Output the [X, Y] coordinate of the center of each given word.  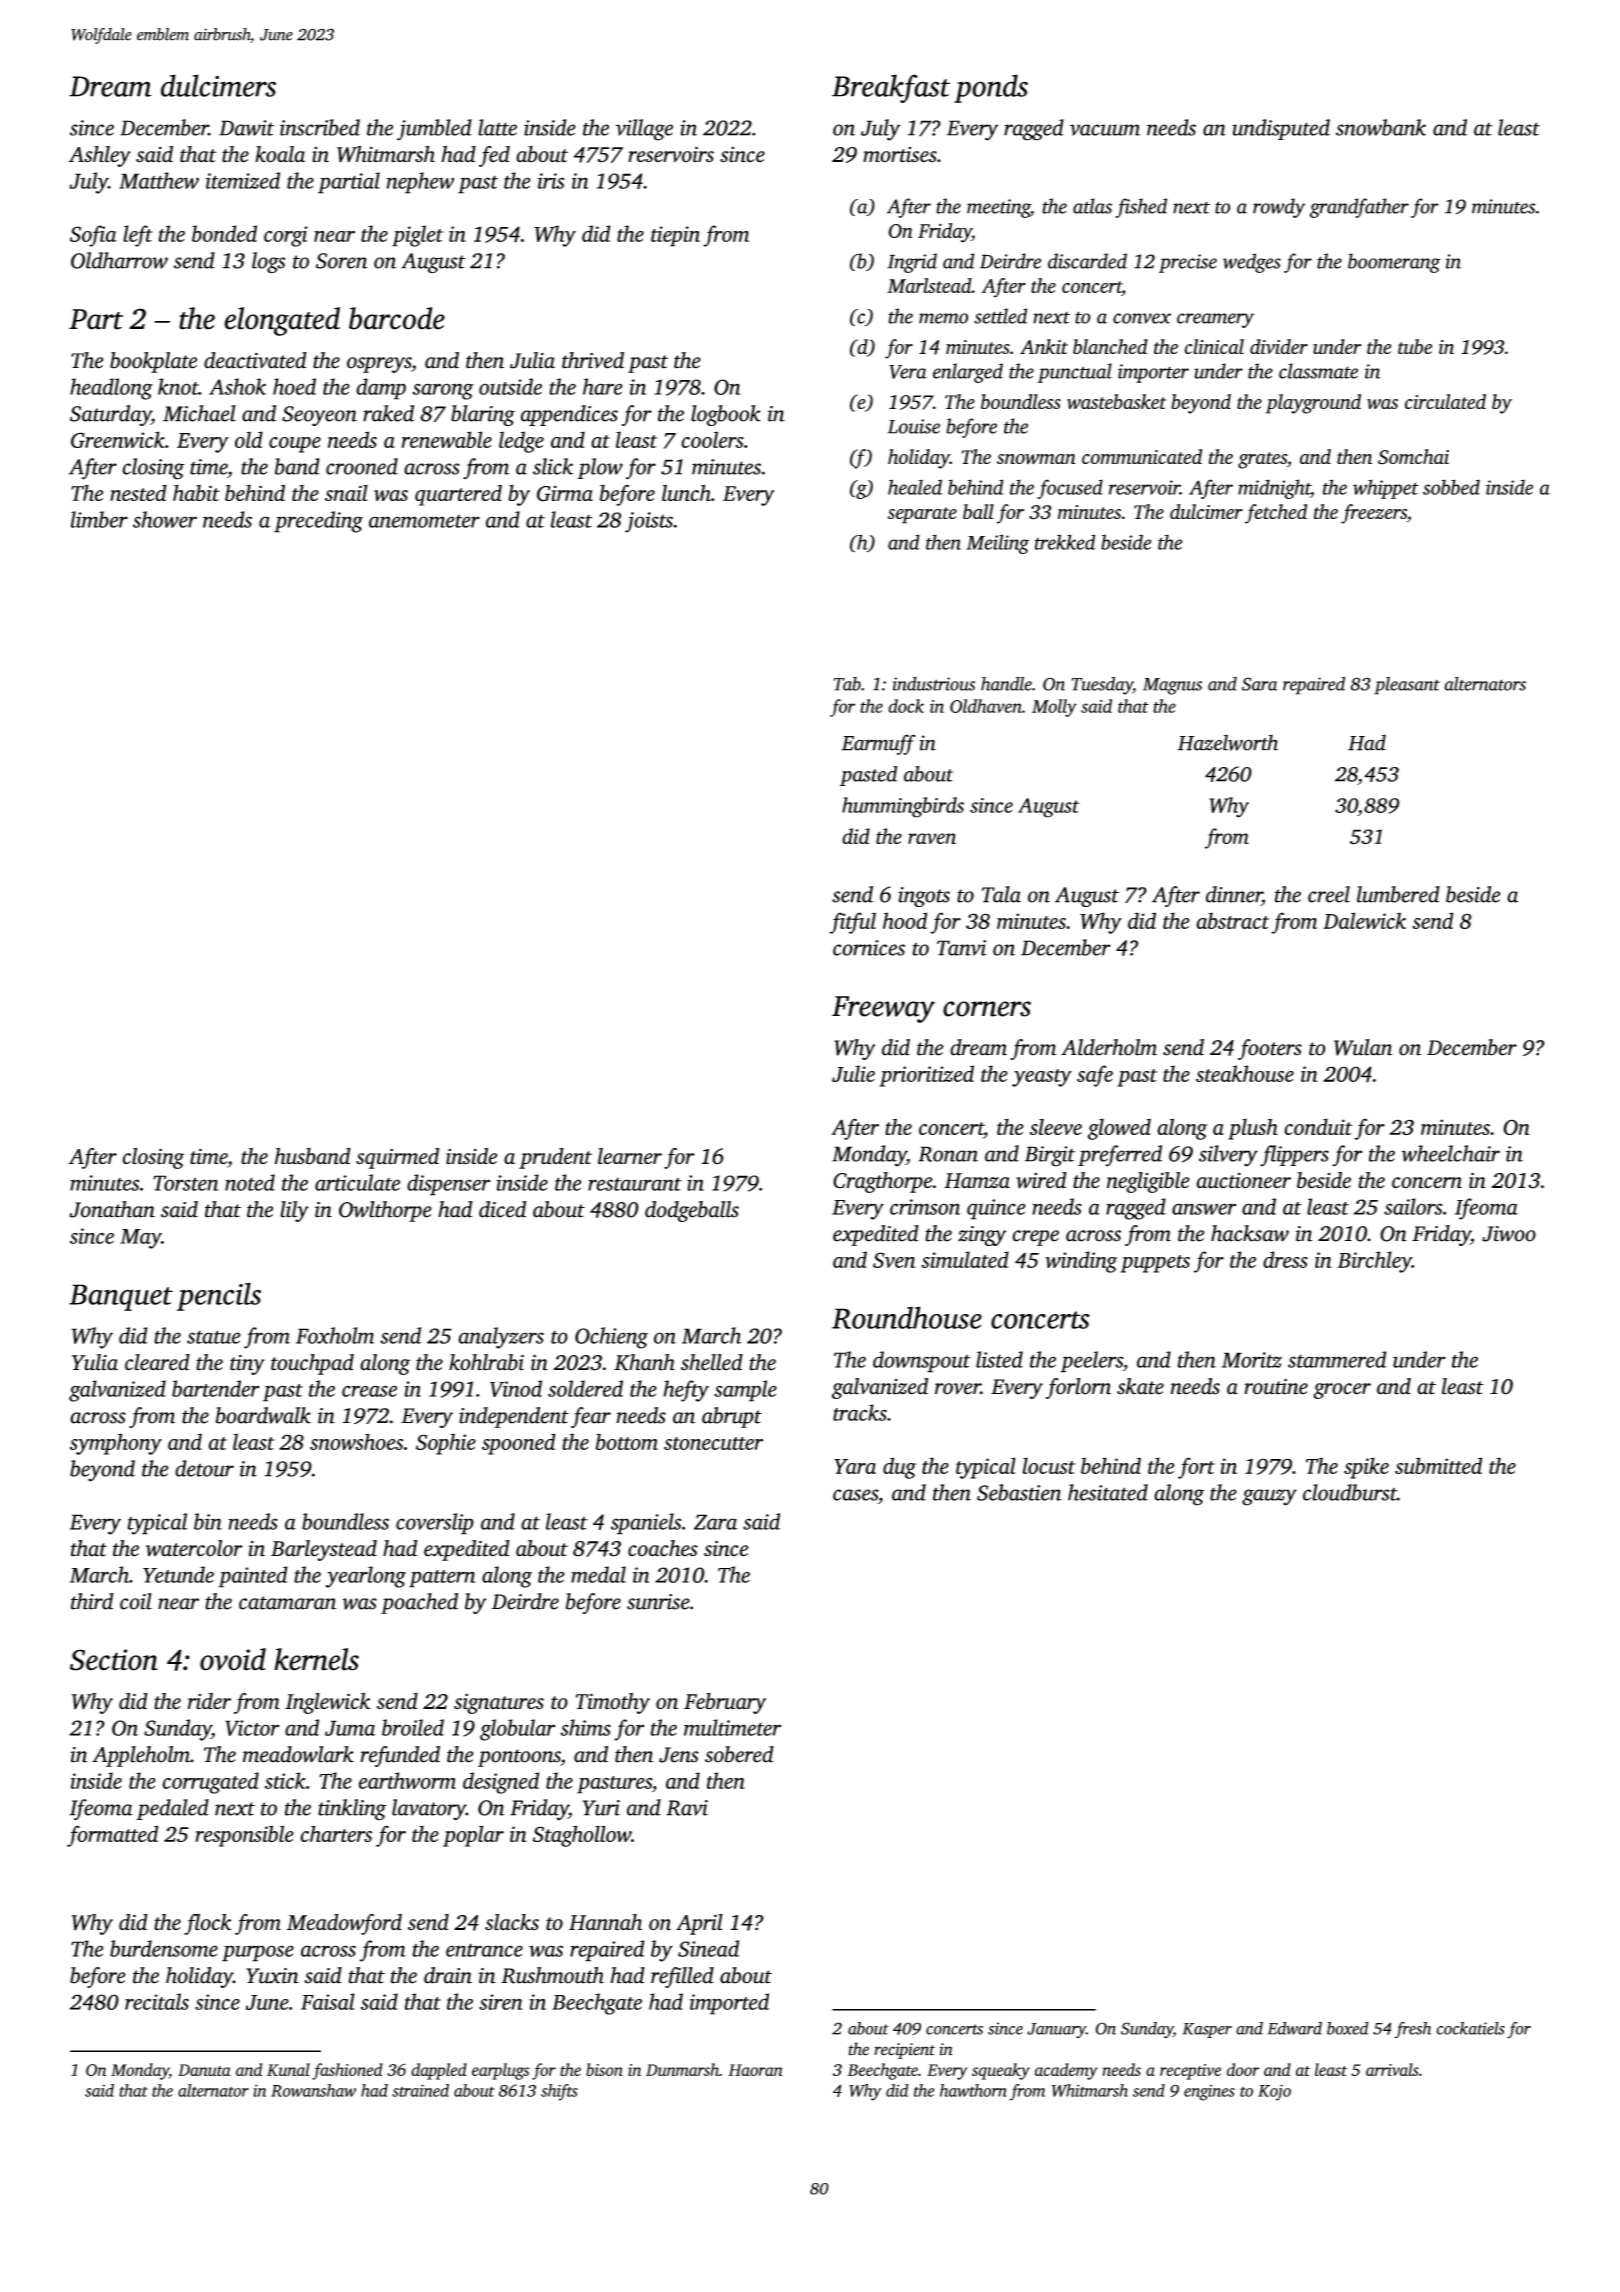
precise [1188, 263]
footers [1270, 1049]
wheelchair [1451, 1153]
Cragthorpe [882, 1182]
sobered [739, 1754]
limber [99, 519]
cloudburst [1350, 1492]
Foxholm [335, 1335]
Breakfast [891, 88]
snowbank [1381, 127]
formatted [112, 1836]
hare [602, 386]
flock [208, 1924]
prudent [555, 1158]
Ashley [100, 156]
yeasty [1042, 1078]
